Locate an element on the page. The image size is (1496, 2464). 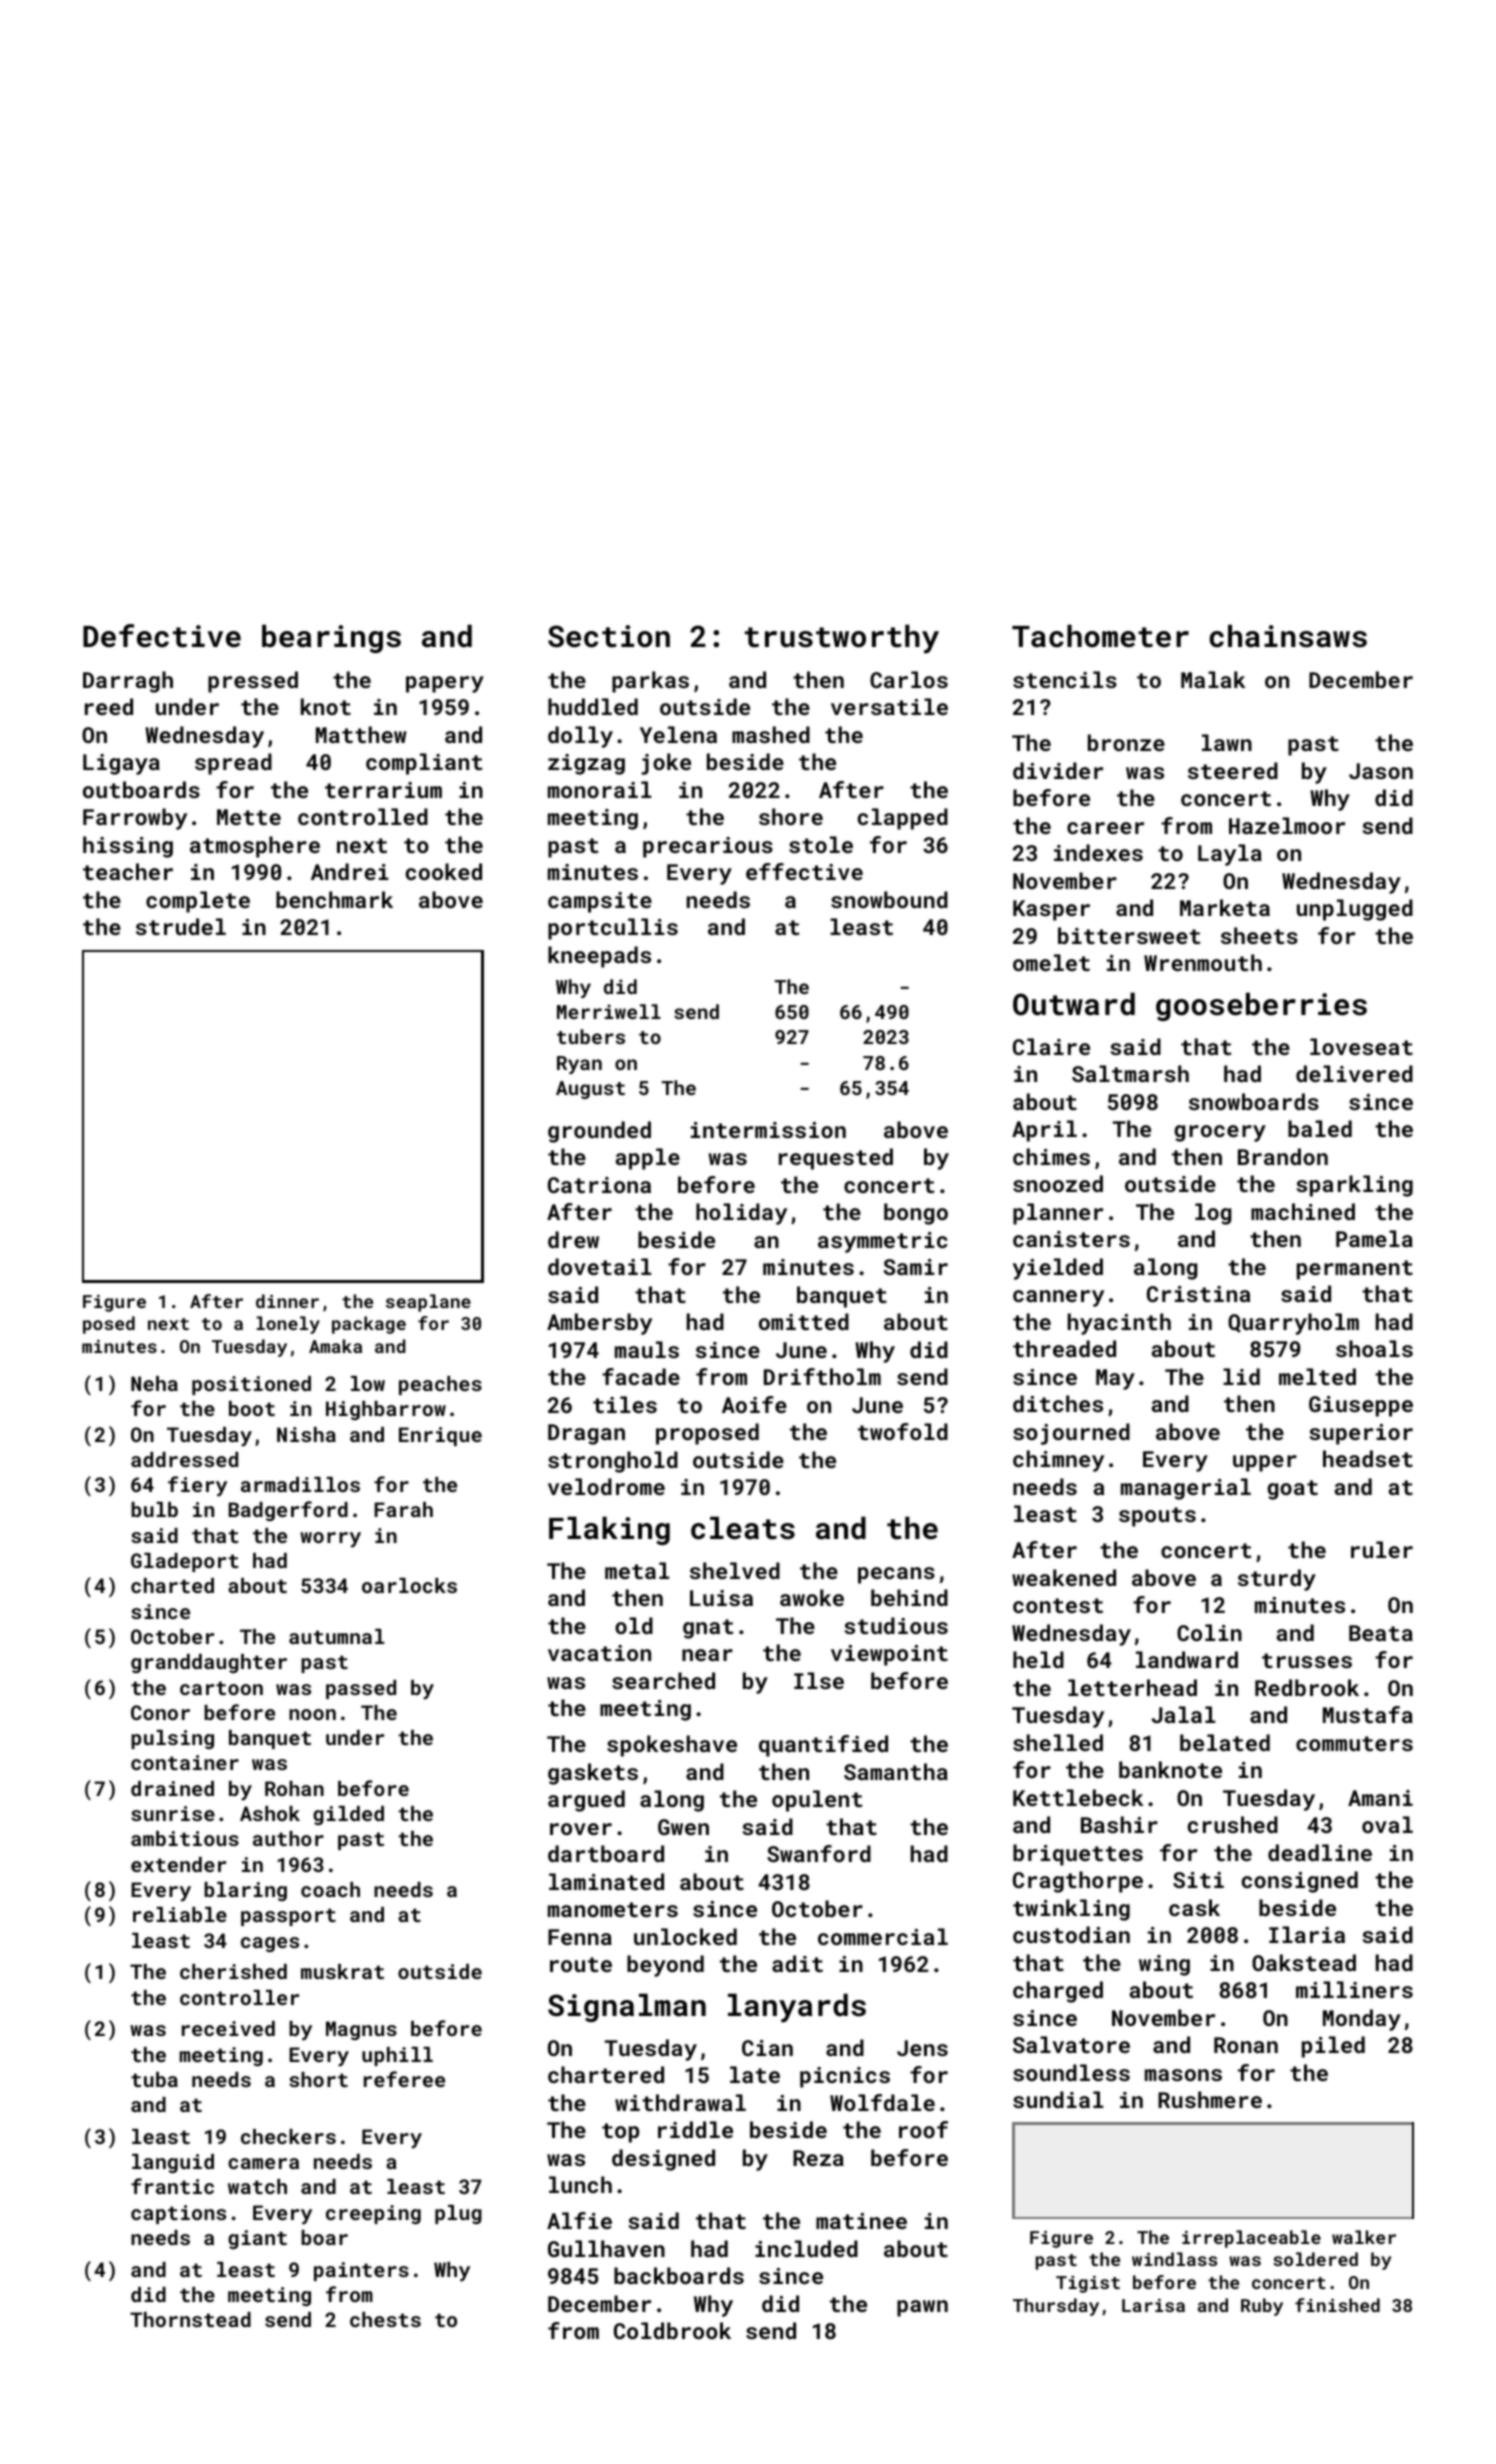
chests is located at coordinates (385, 2319).
